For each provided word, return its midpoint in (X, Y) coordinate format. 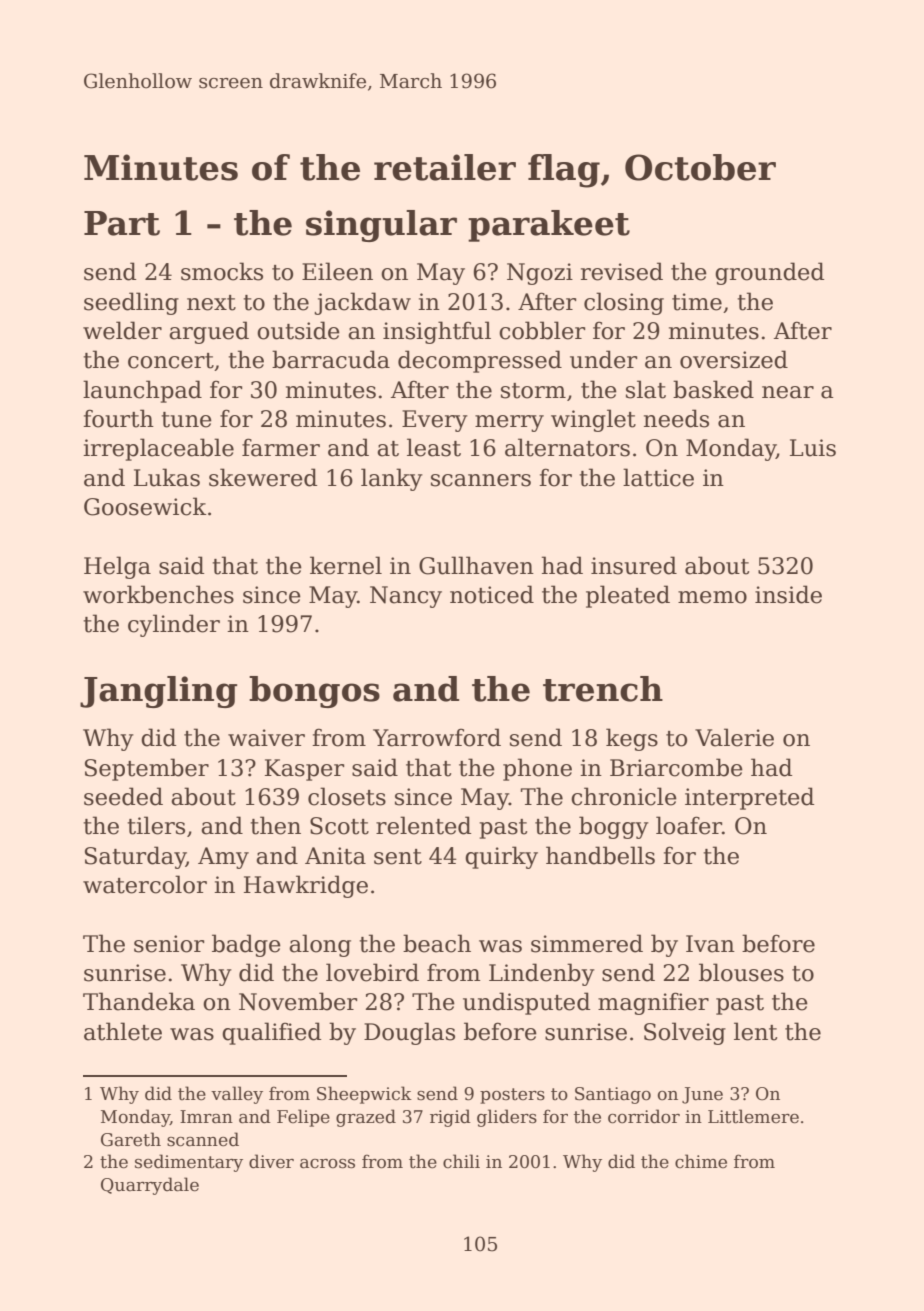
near (788, 392)
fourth (118, 418)
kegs (632, 739)
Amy (223, 858)
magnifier (653, 1003)
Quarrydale (150, 1186)
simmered (587, 943)
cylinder (174, 625)
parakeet (549, 226)
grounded (769, 273)
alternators (567, 447)
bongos (314, 692)
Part (122, 223)
